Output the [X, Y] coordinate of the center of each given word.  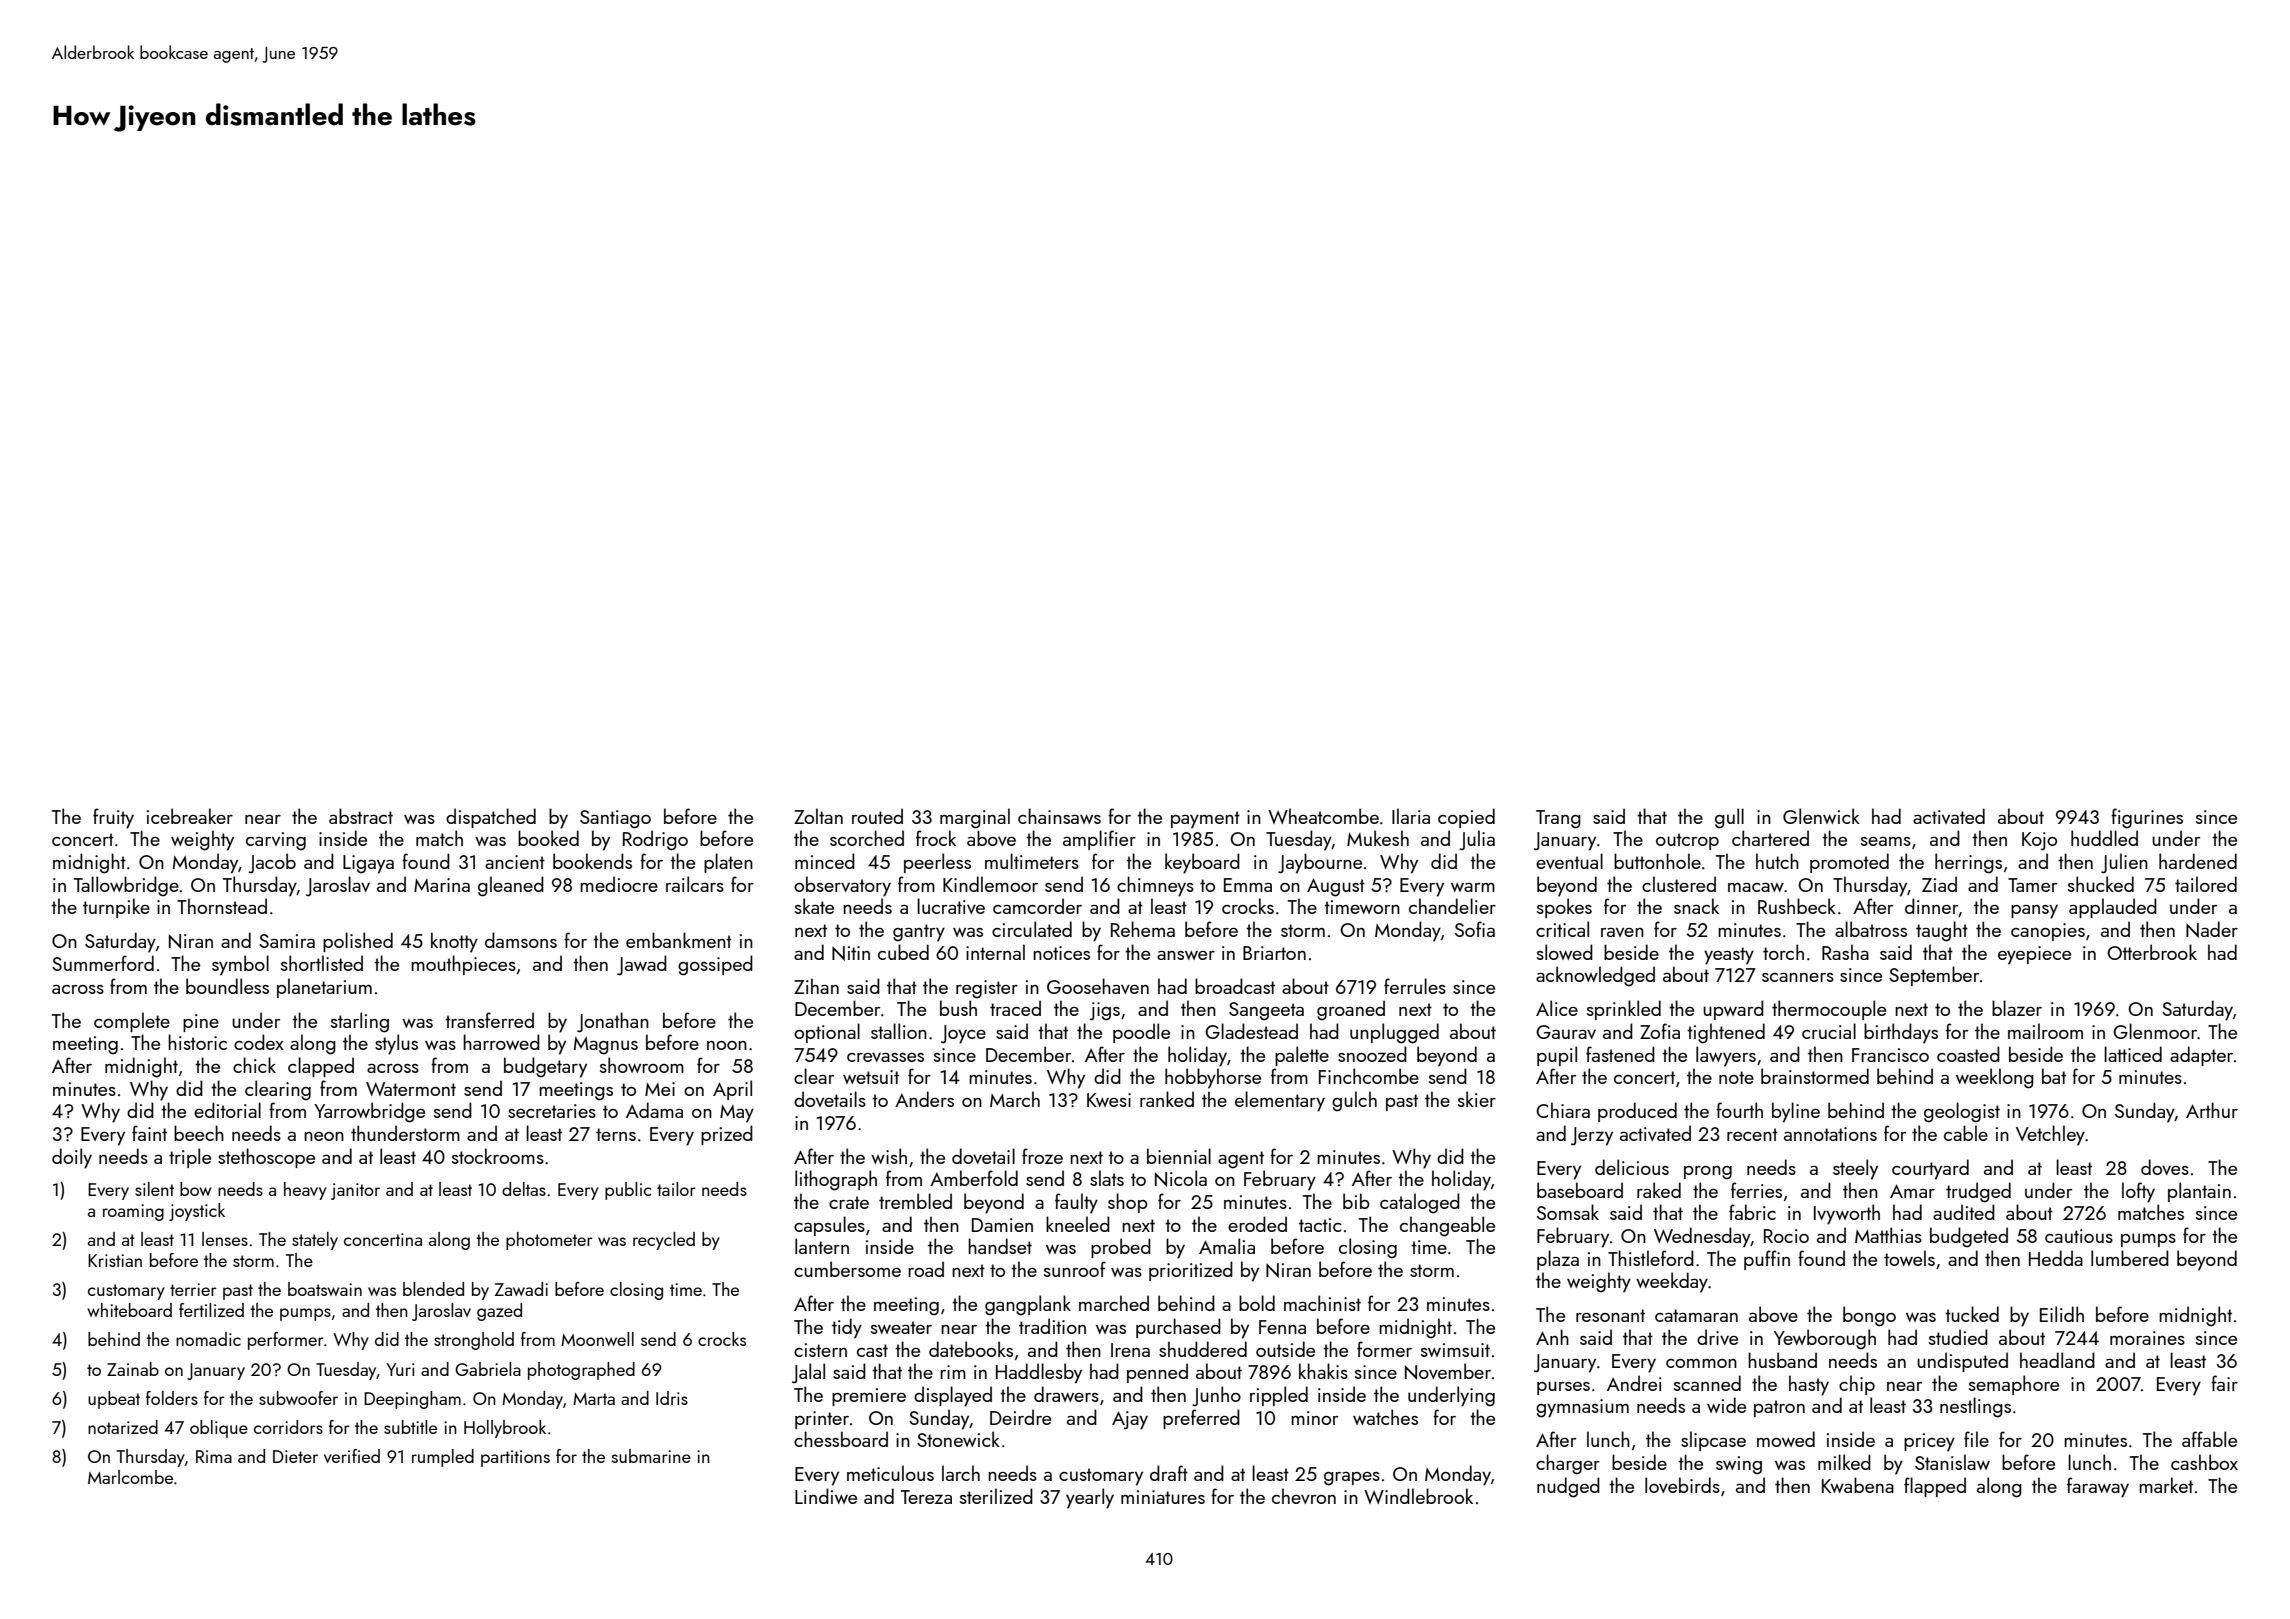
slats [1107, 1178]
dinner [1931, 906]
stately [315, 1241]
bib [1356, 1201]
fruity [113, 818]
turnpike [116, 908]
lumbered [2130, 1258]
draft [1169, 1473]
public [628, 1191]
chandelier [1452, 906]
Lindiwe [826, 1496]
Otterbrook [2152, 952]
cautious [2079, 1236]
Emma [1248, 885]
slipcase [1713, 1441]
